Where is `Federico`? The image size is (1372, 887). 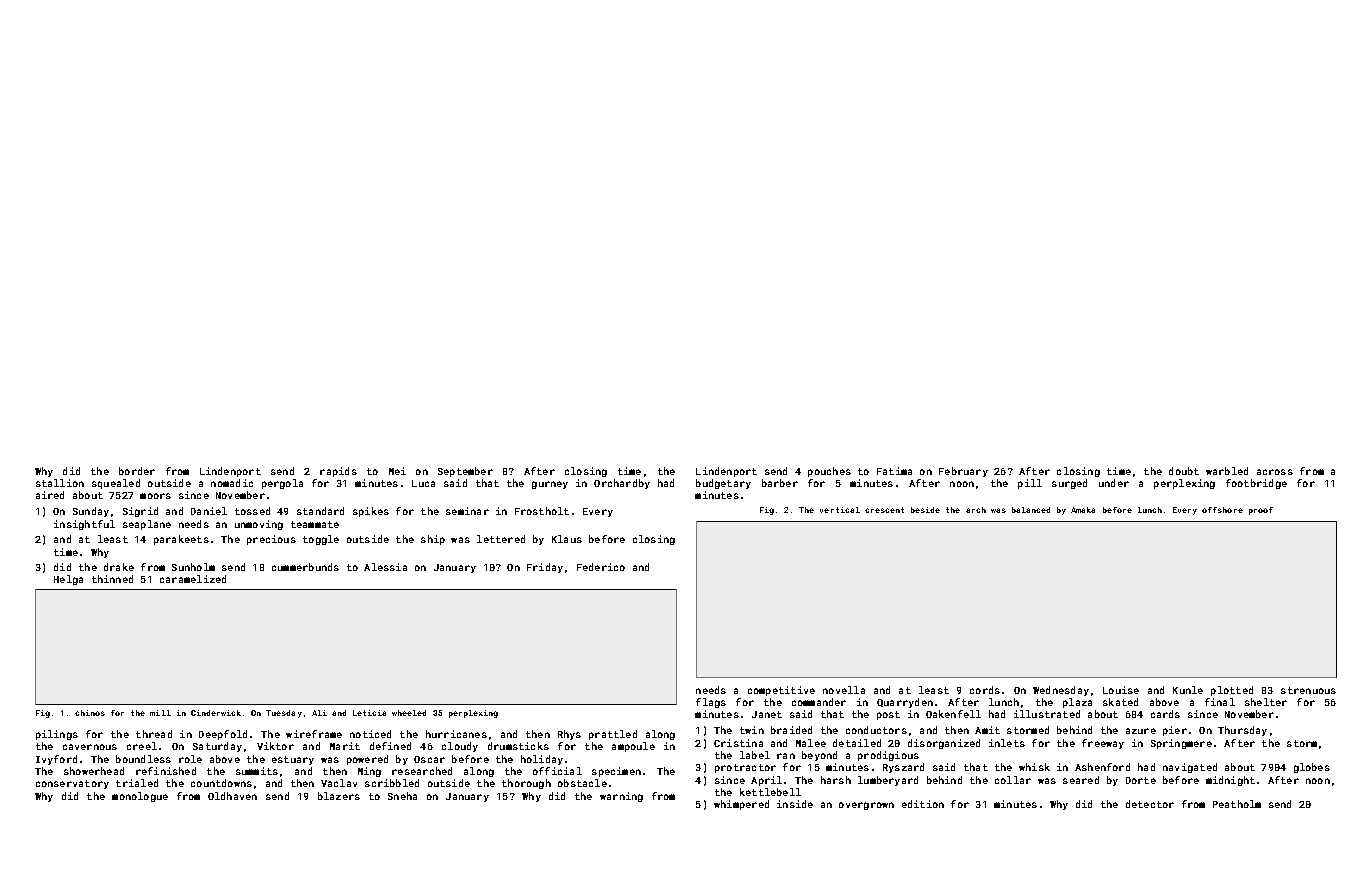 Federico is located at coordinates (601, 567).
